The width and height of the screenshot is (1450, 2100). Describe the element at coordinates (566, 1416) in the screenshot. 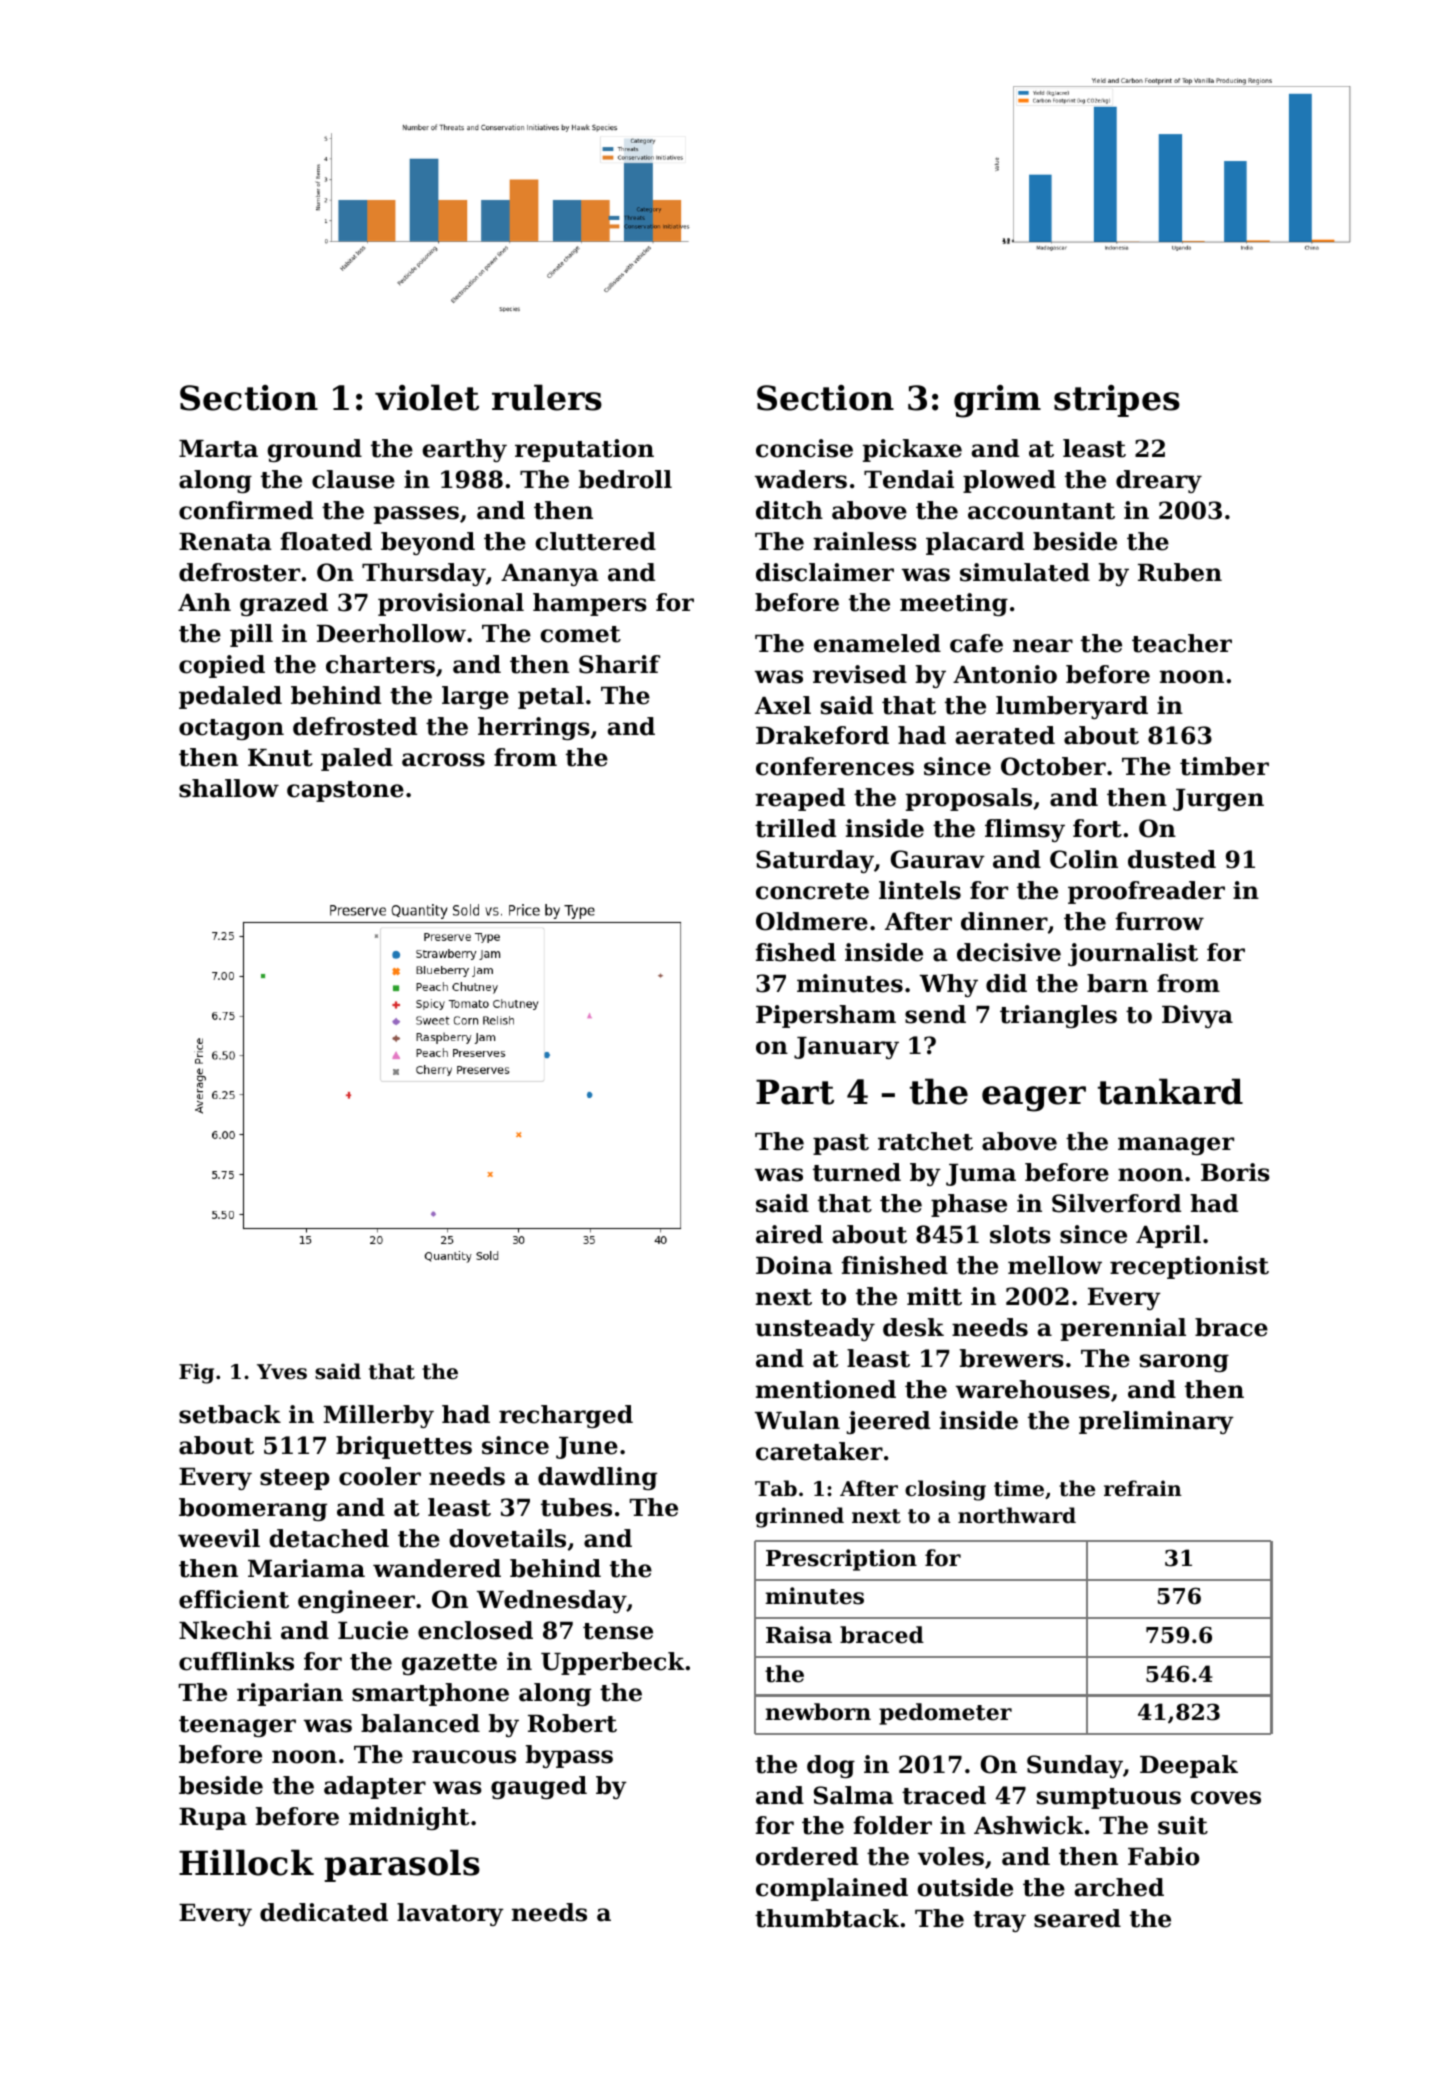

I see `recharged` at that location.
